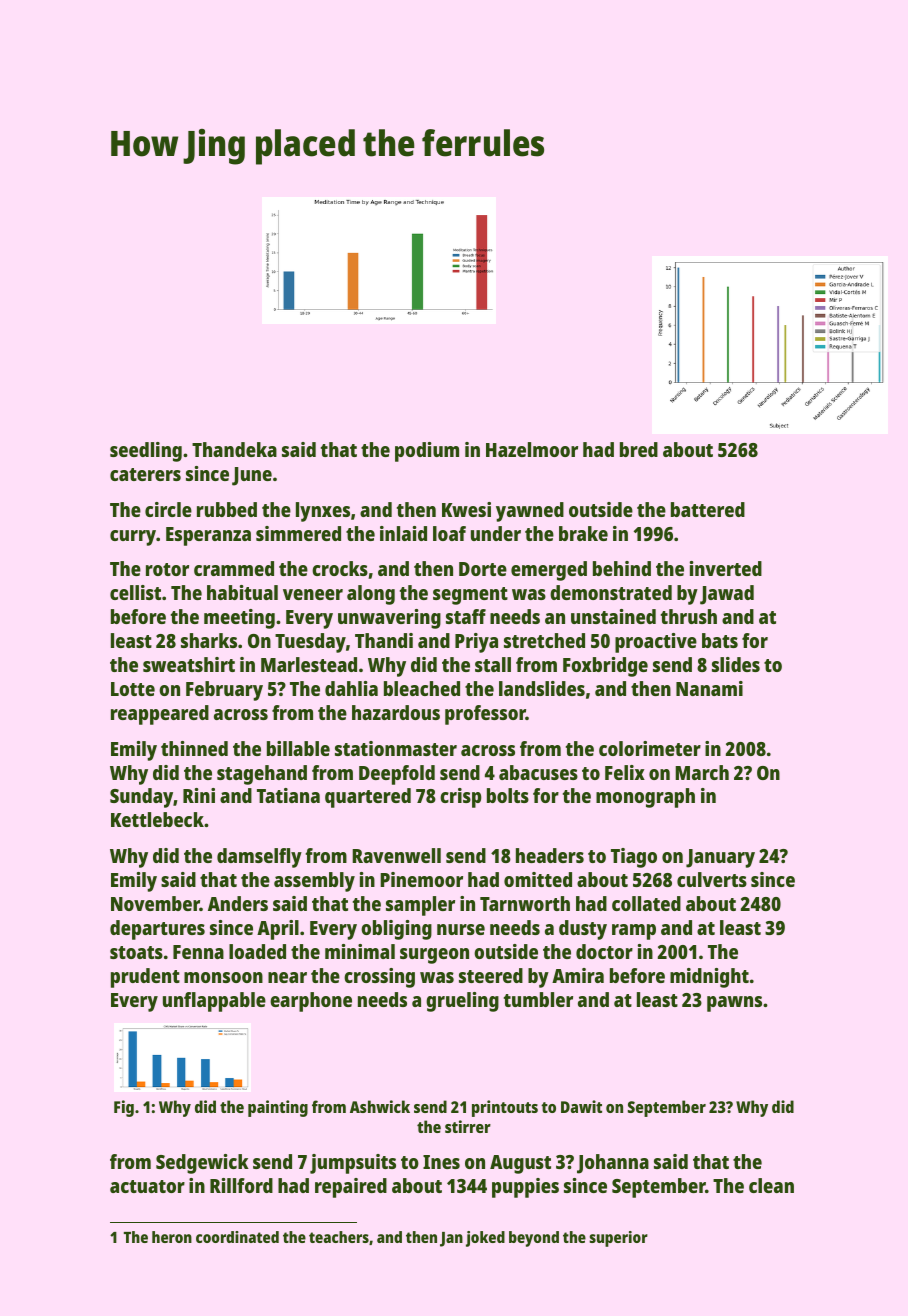 Image resolution: width=908 pixels, height=1316 pixels. Describe the element at coordinates (145, 474) in the page. I see `caterers` at that location.
